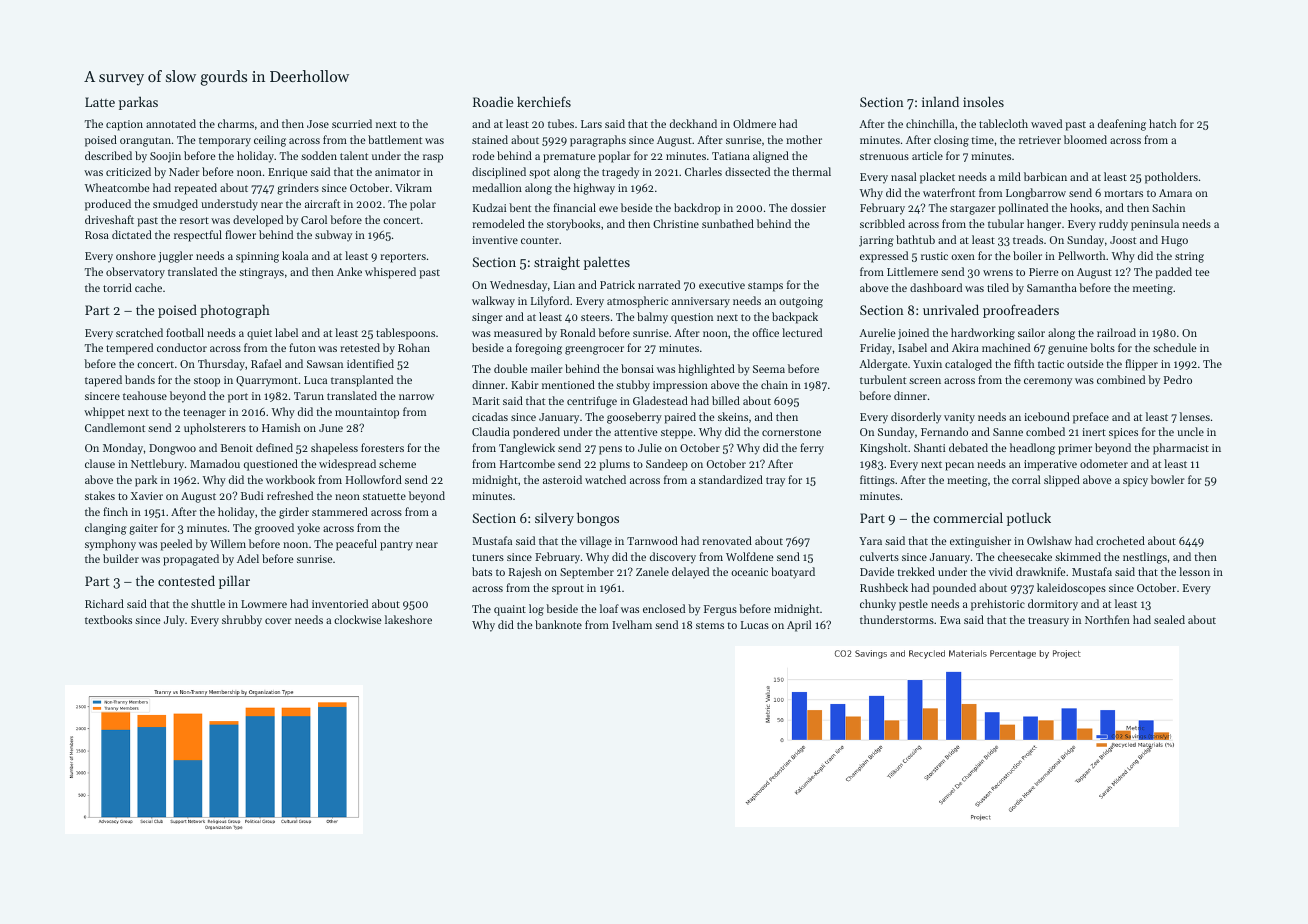 The width and height of the image is (1308, 924). Describe the element at coordinates (493, 302) in the image. I see `walkway` at that location.
